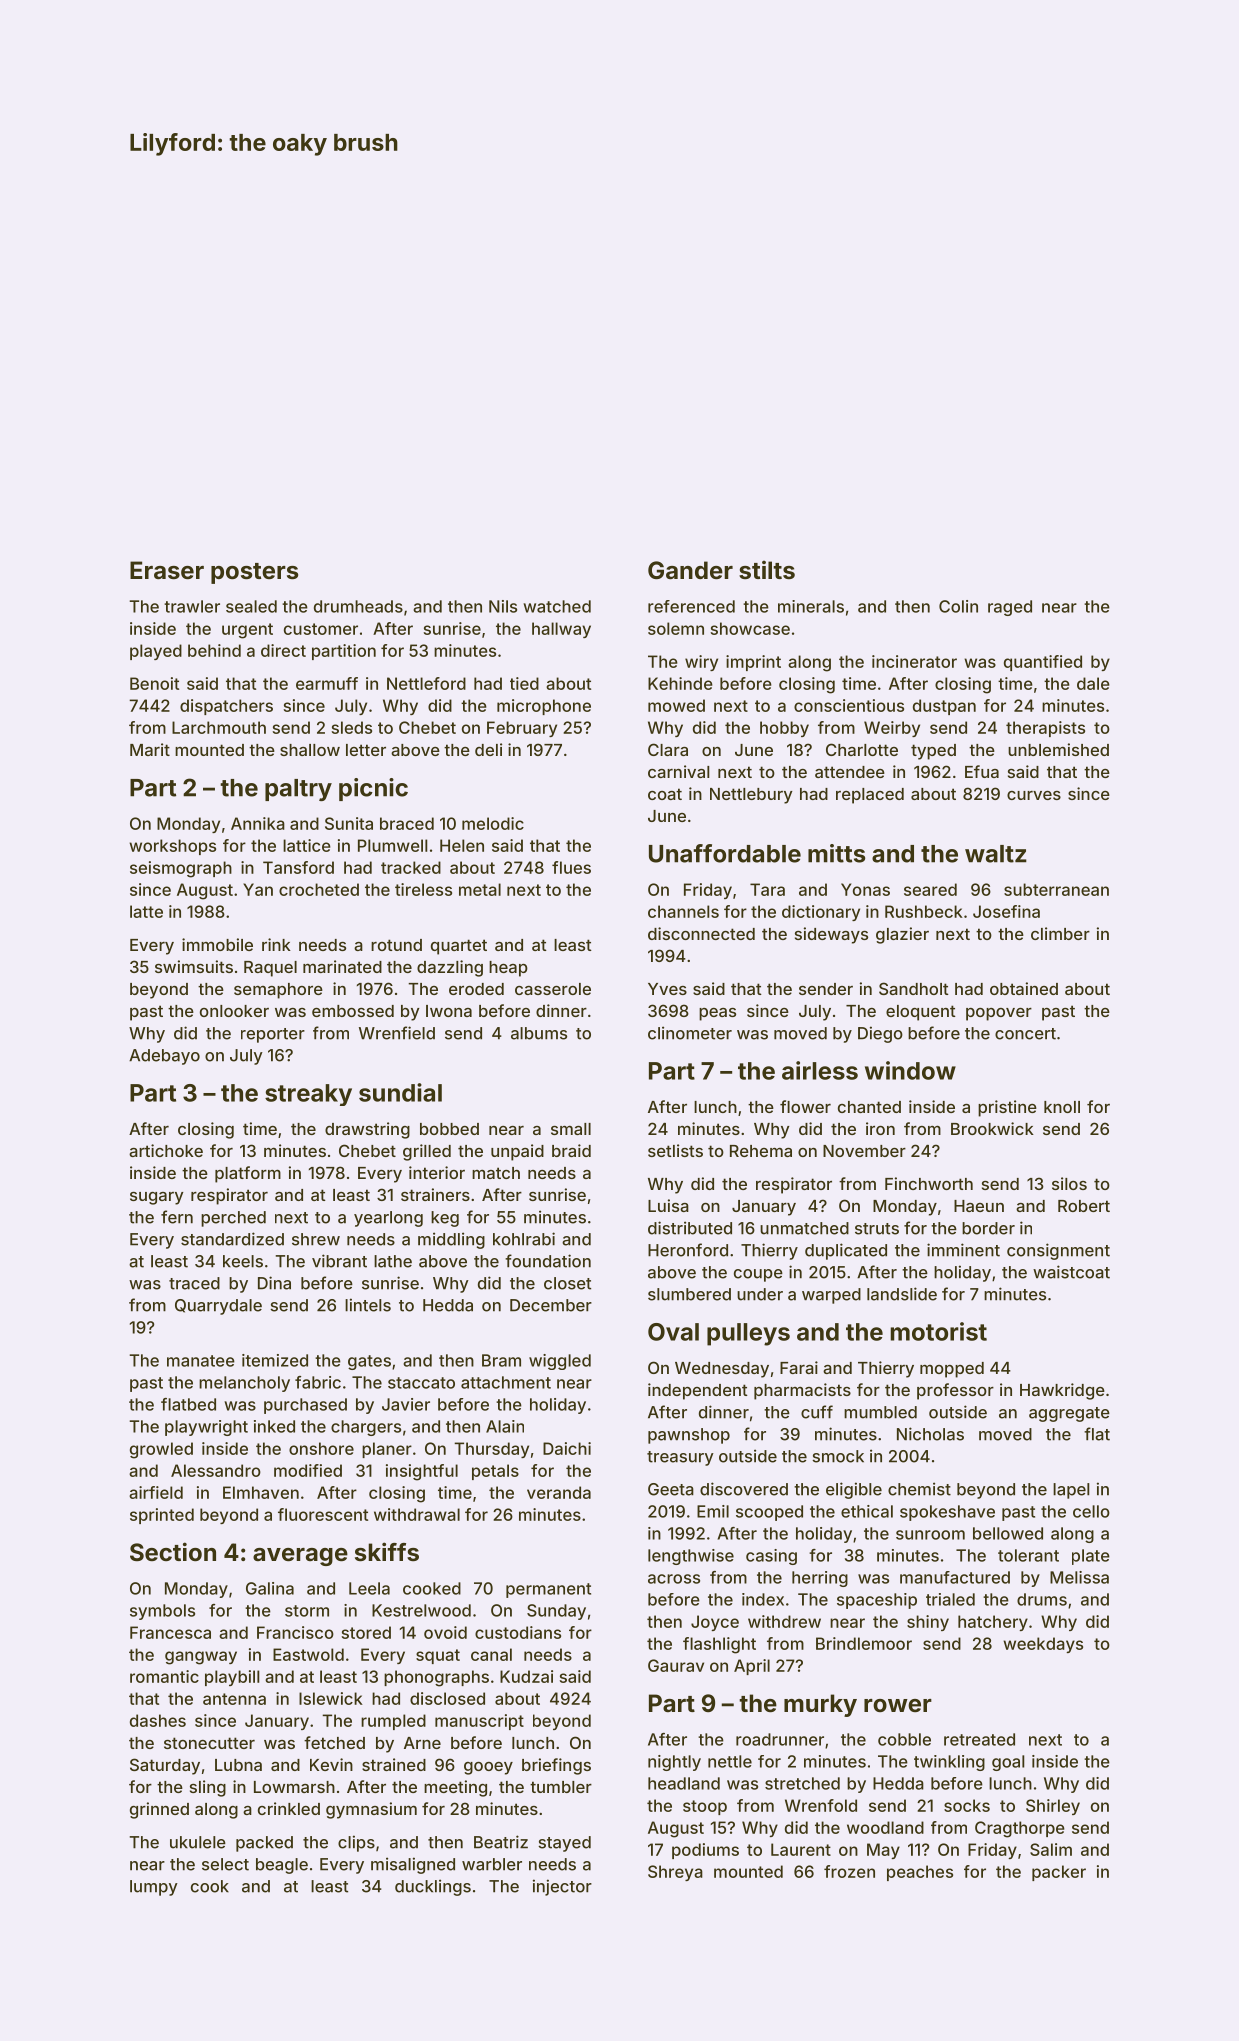 The height and width of the image is (2041, 1239). What do you see at coordinates (680, 683) in the image?
I see `Kehinde` at bounding box center [680, 683].
